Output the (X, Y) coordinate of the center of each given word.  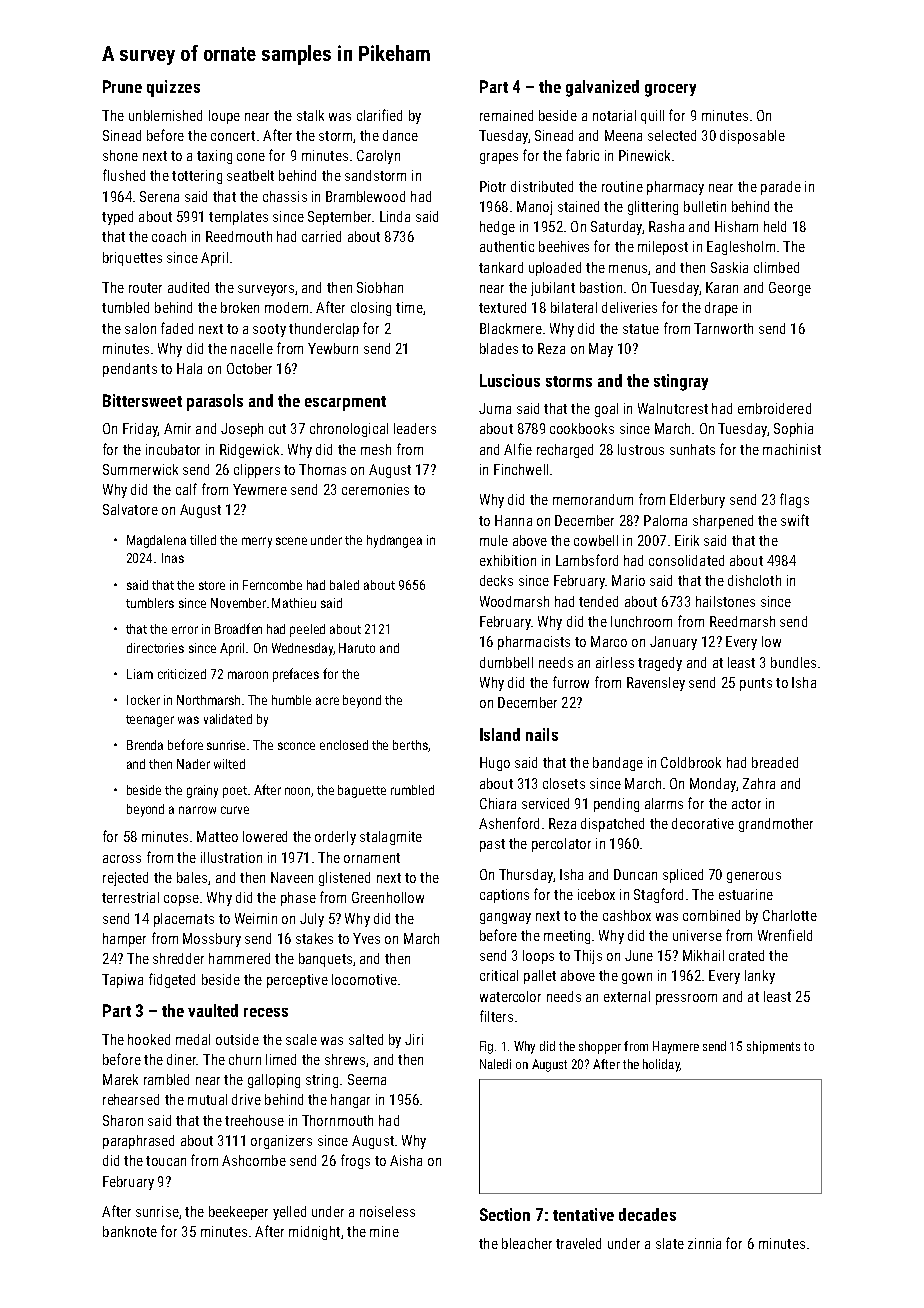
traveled (578, 1243)
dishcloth (754, 580)
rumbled (412, 790)
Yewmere (260, 489)
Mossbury (212, 940)
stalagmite (391, 838)
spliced (683, 876)
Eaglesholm (741, 248)
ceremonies (375, 489)
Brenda (145, 745)
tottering (197, 177)
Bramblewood (365, 196)
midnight (314, 1233)
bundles (793, 662)
